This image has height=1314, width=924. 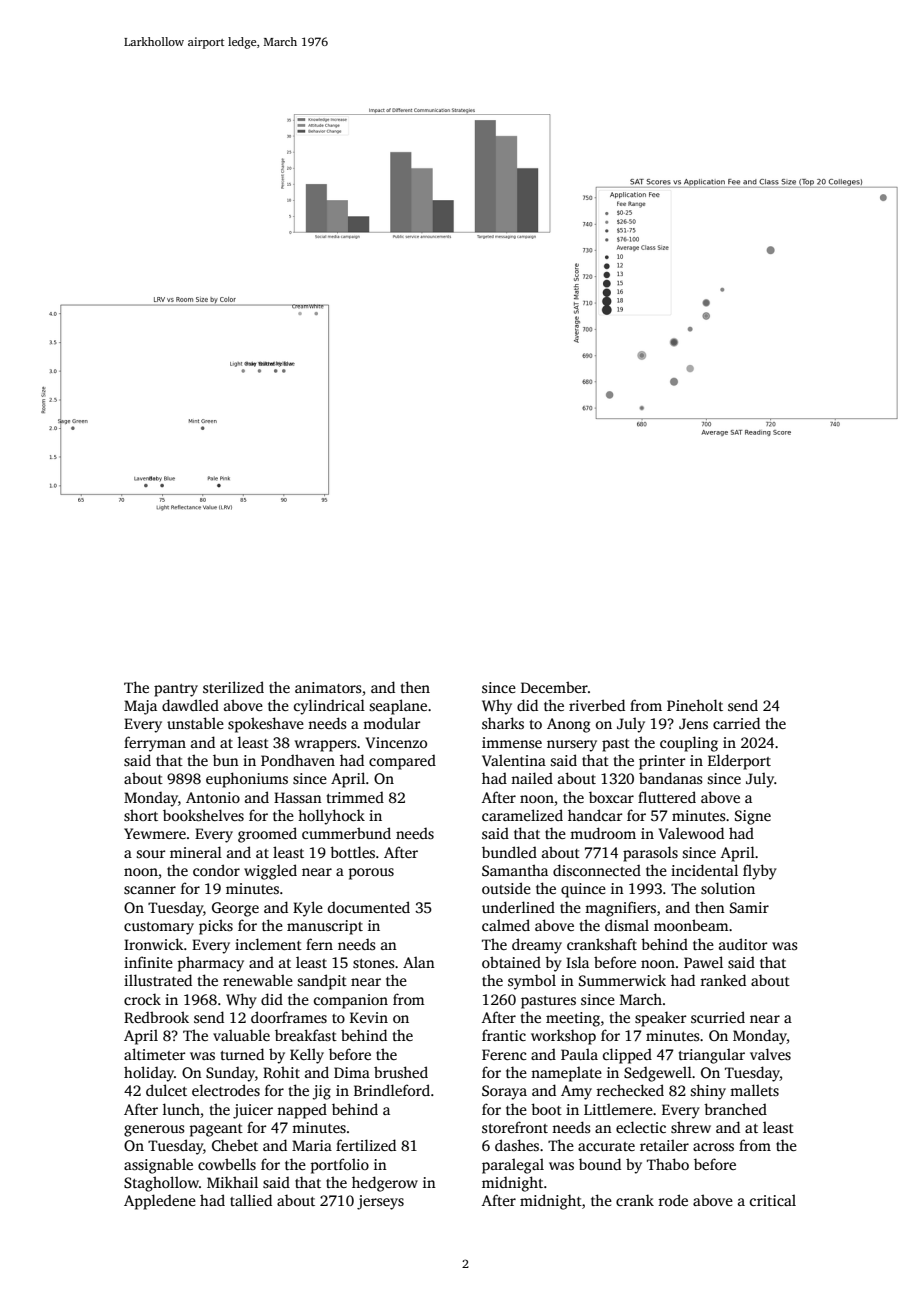 What do you see at coordinates (158, 1166) in the image?
I see `assignable` at bounding box center [158, 1166].
